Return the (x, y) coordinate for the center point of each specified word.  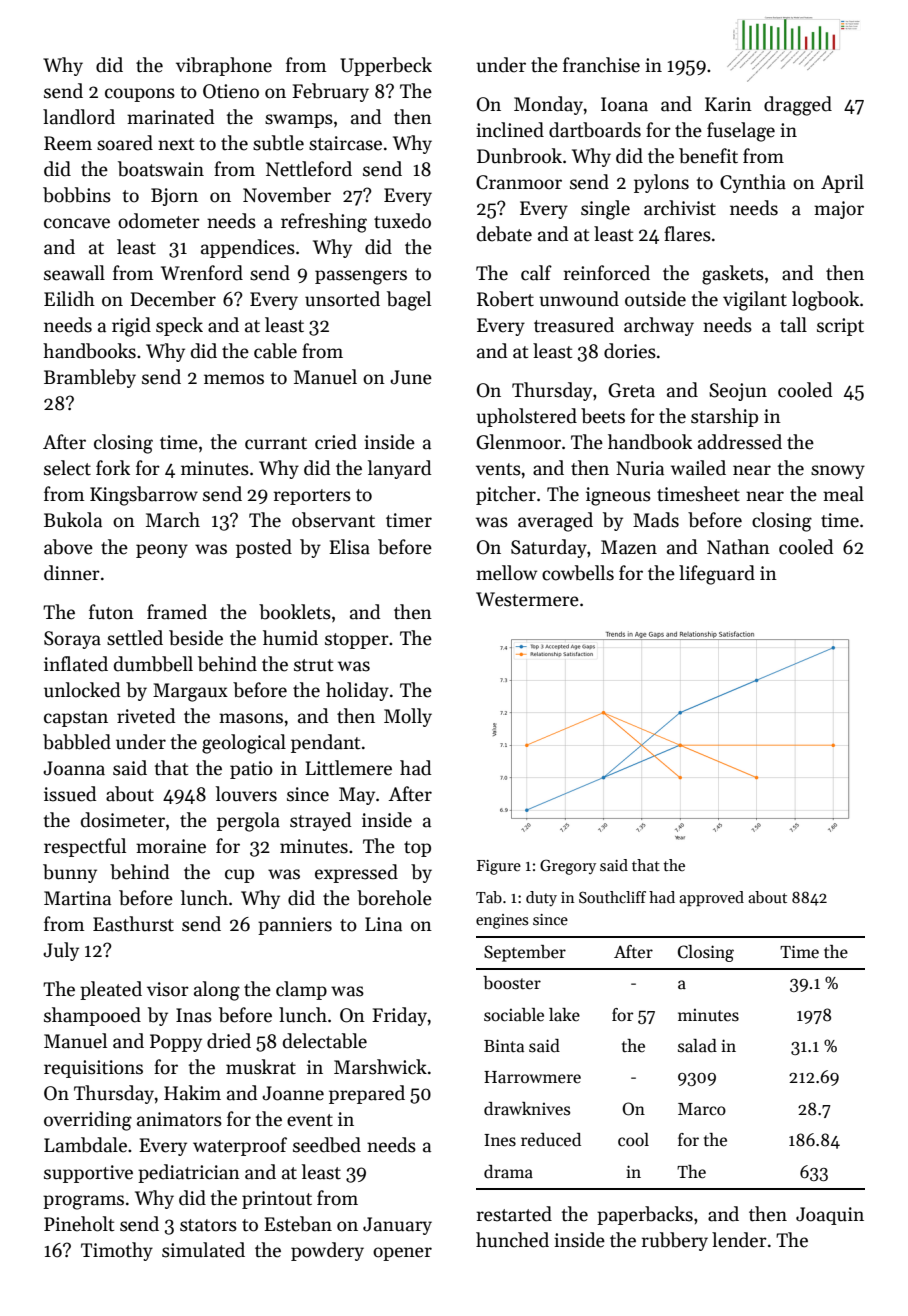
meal (843, 494)
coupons (140, 95)
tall (793, 325)
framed (177, 612)
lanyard (399, 469)
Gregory (568, 867)
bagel (409, 301)
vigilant (755, 301)
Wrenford (202, 273)
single (605, 210)
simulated (203, 1250)
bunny (70, 873)
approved (711, 898)
